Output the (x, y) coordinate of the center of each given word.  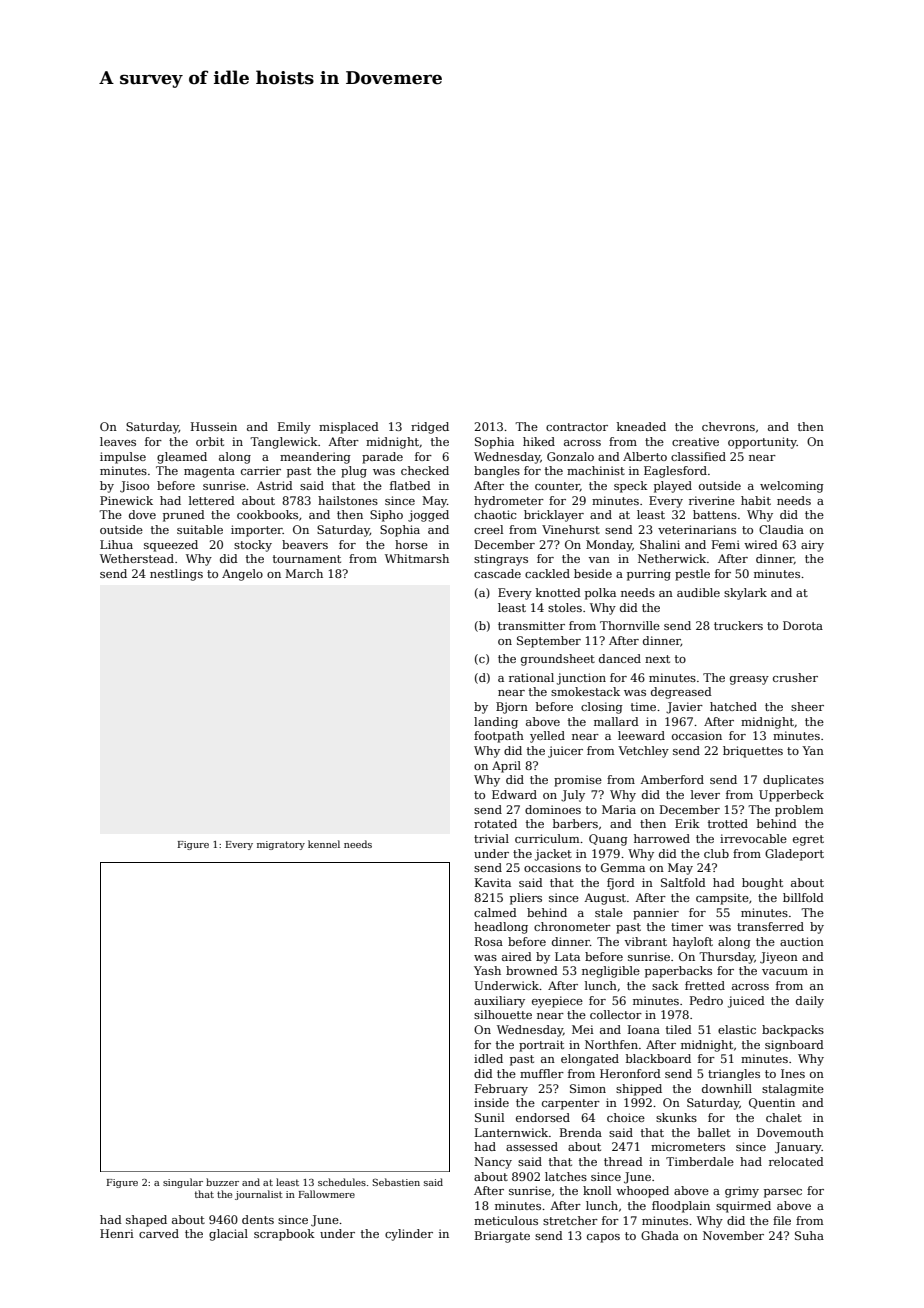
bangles (497, 472)
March (304, 573)
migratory (281, 845)
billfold (803, 897)
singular (183, 1183)
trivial (491, 838)
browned (532, 970)
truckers (738, 625)
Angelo (242, 575)
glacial (228, 1235)
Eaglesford (675, 472)
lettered (212, 500)
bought (762, 884)
